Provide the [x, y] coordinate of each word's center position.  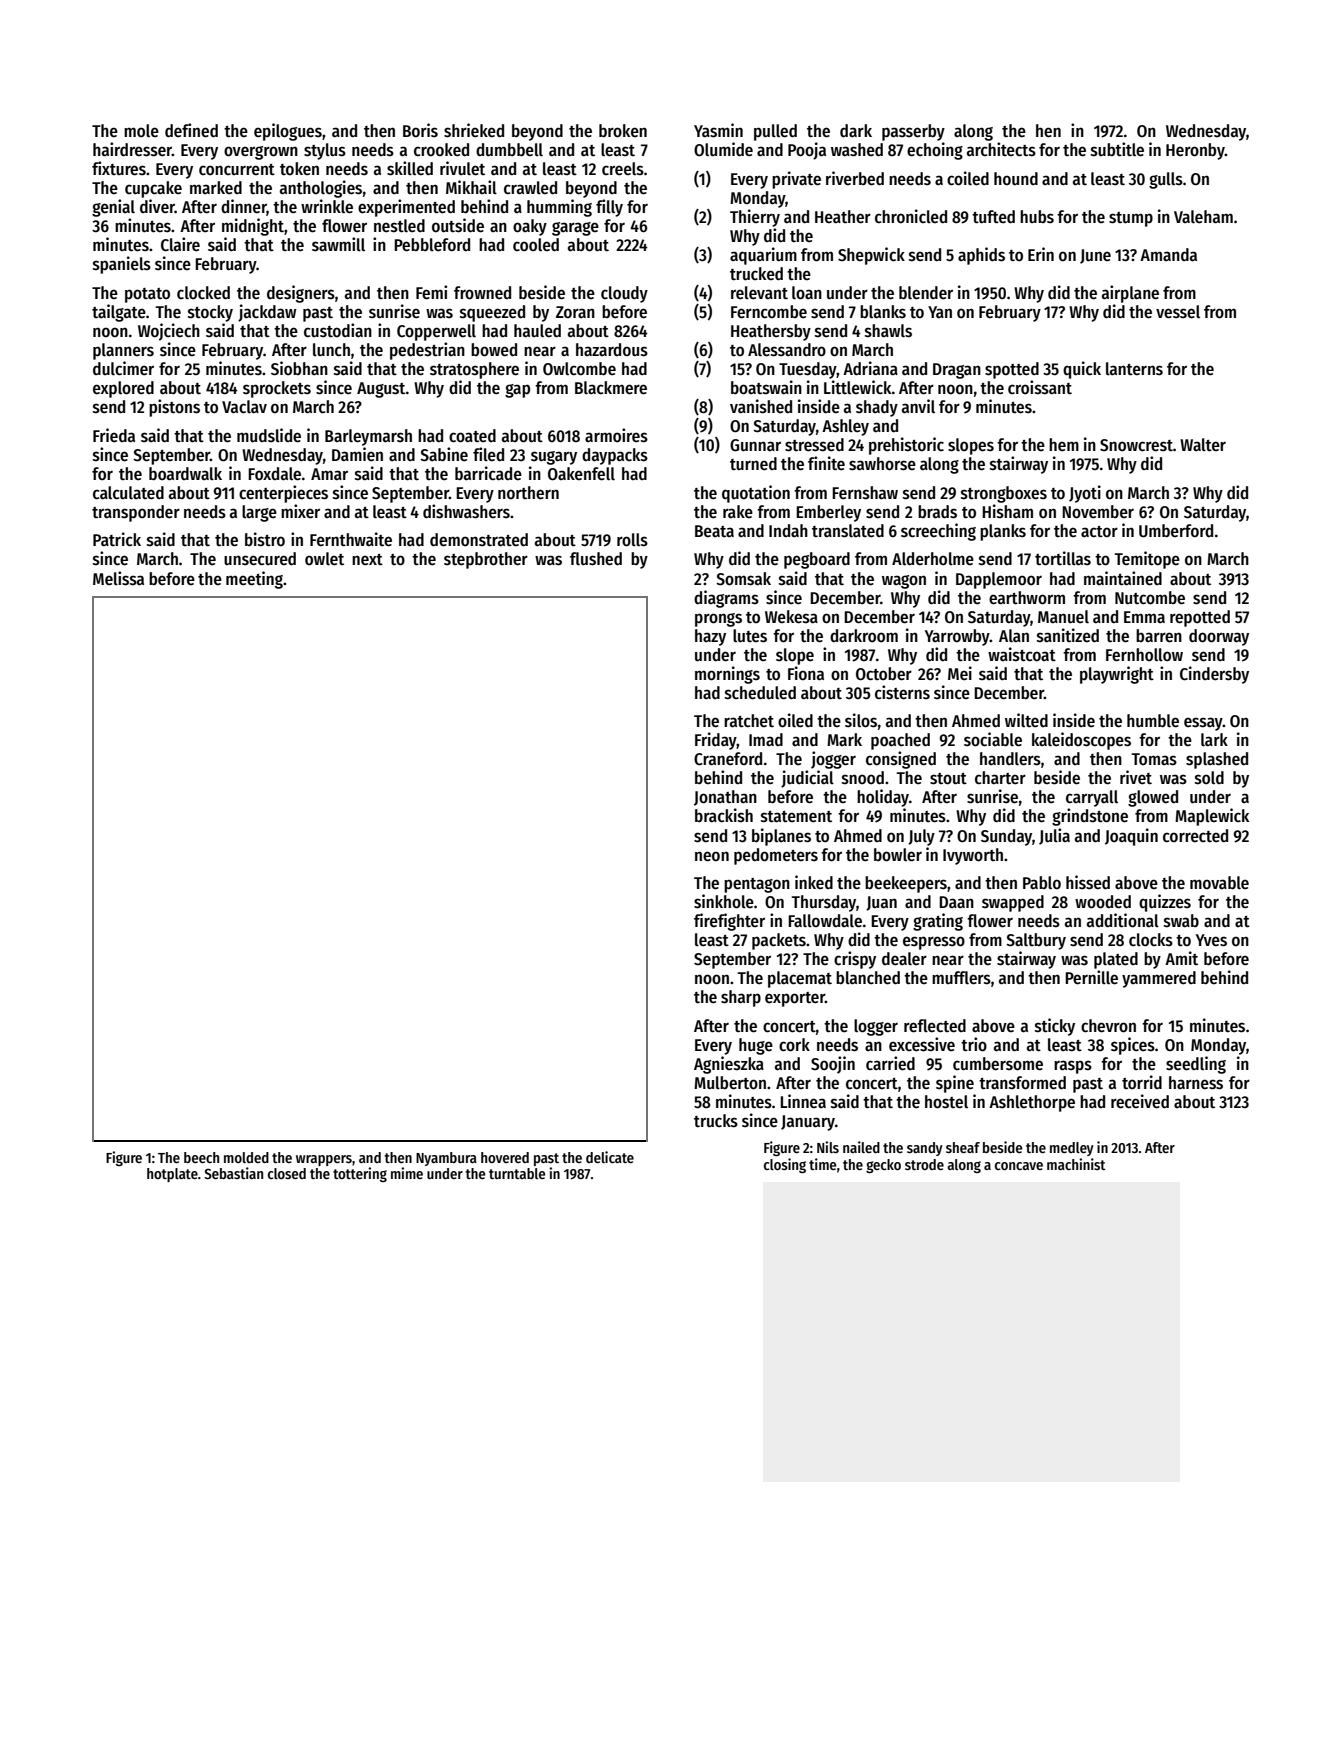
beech [201, 1157]
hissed [1088, 882]
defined [191, 130]
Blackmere [611, 388]
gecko [883, 1166]
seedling [1196, 1065]
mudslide [269, 435]
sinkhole [724, 901]
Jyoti [1085, 494]
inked [814, 882]
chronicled [911, 216]
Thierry [755, 218]
